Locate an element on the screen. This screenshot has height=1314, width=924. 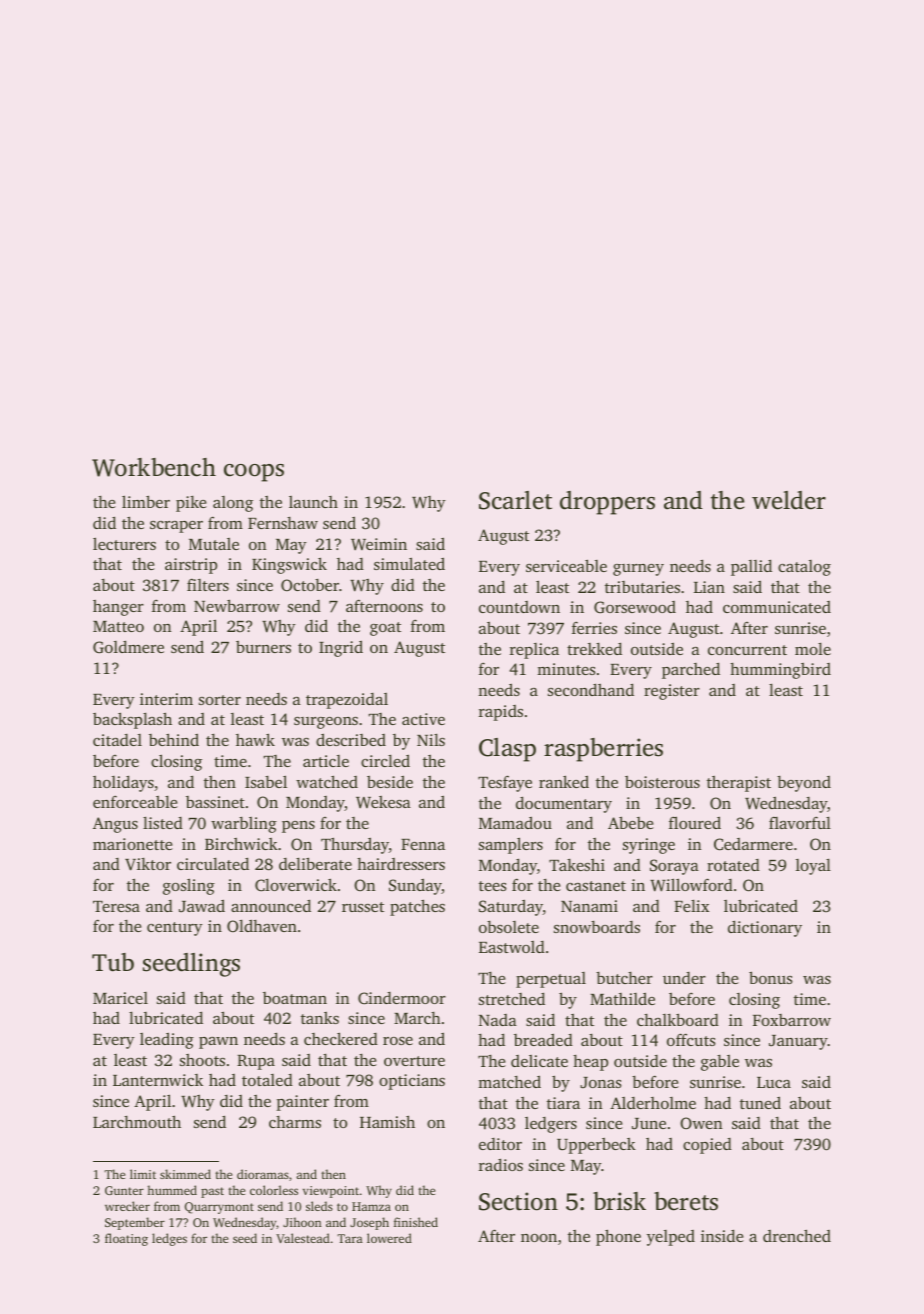
welder is located at coordinates (789, 500).
